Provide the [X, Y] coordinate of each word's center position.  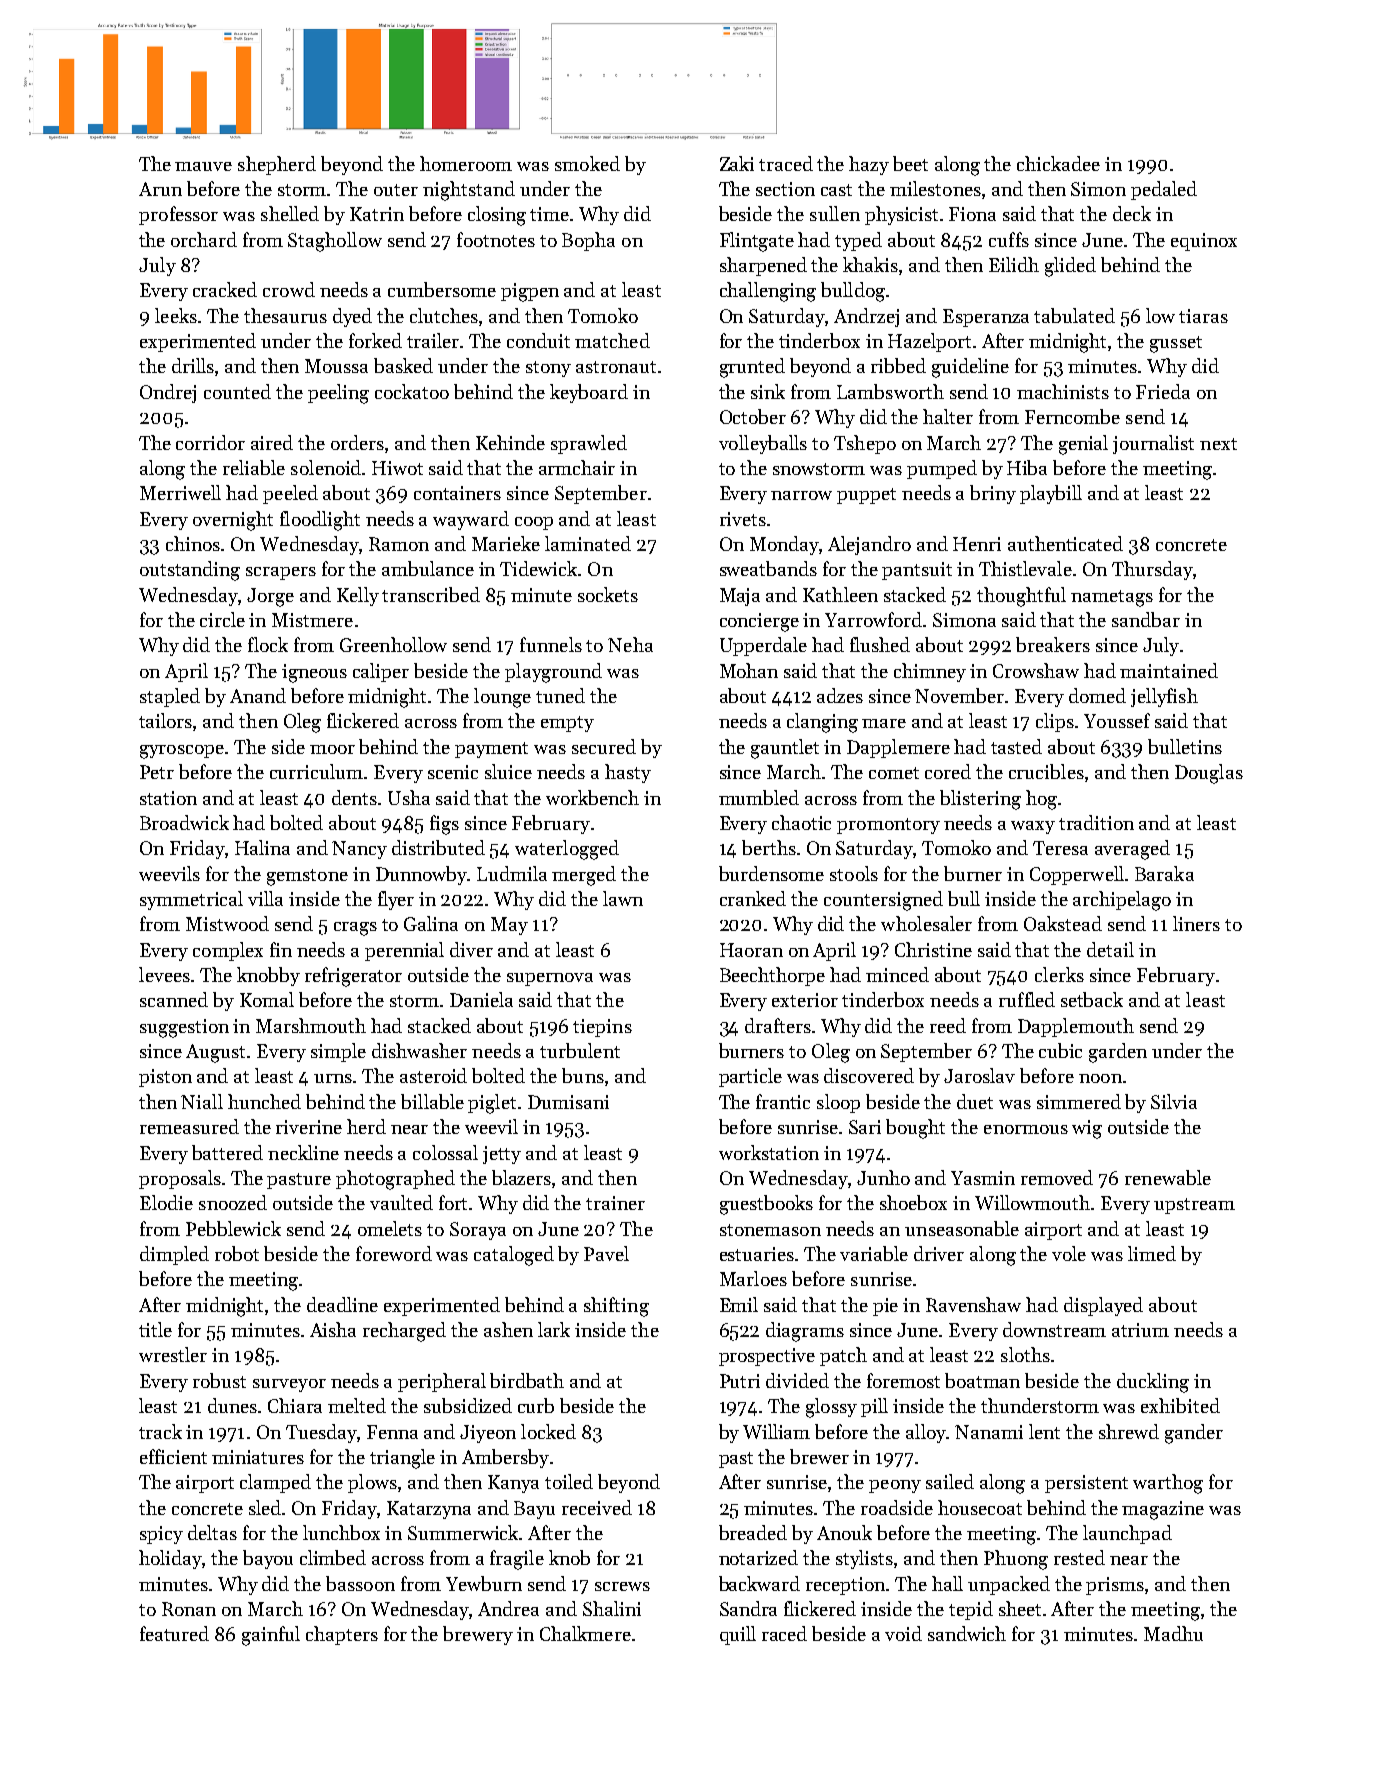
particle [750, 1077]
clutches [444, 315]
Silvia [1174, 1101]
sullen [835, 213]
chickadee [1058, 163]
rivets [743, 519]
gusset [1176, 344]
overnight [233, 521]
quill [738, 1635]
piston [165, 1078]
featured [174, 1633]
